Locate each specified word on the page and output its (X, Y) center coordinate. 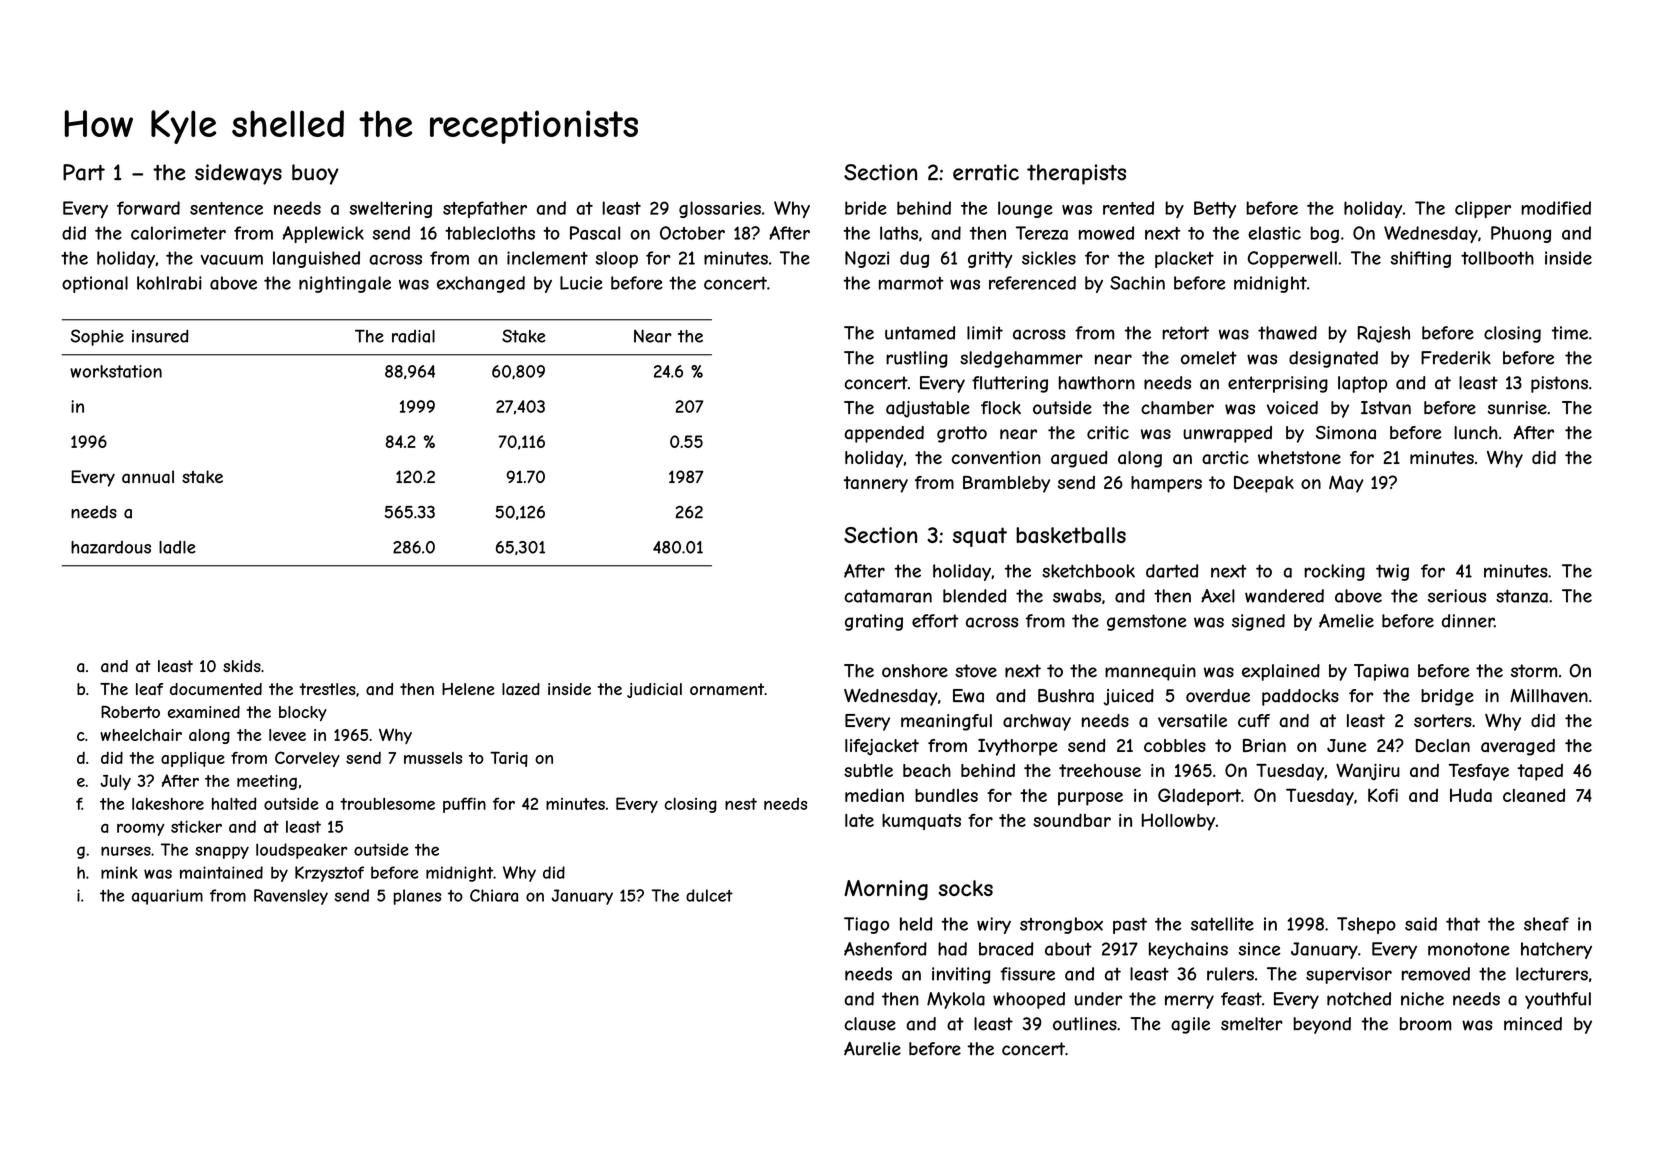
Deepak (1264, 484)
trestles (328, 689)
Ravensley (291, 897)
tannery (875, 484)
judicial (654, 690)
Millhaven (1549, 696)
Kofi (1383, 795)
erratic (986, 172)
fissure (1027, 974)
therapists (1076, 174)
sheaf (1546, 924)
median (874, 795)
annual (148, 477)
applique (193, 759)
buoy (315, 174)
